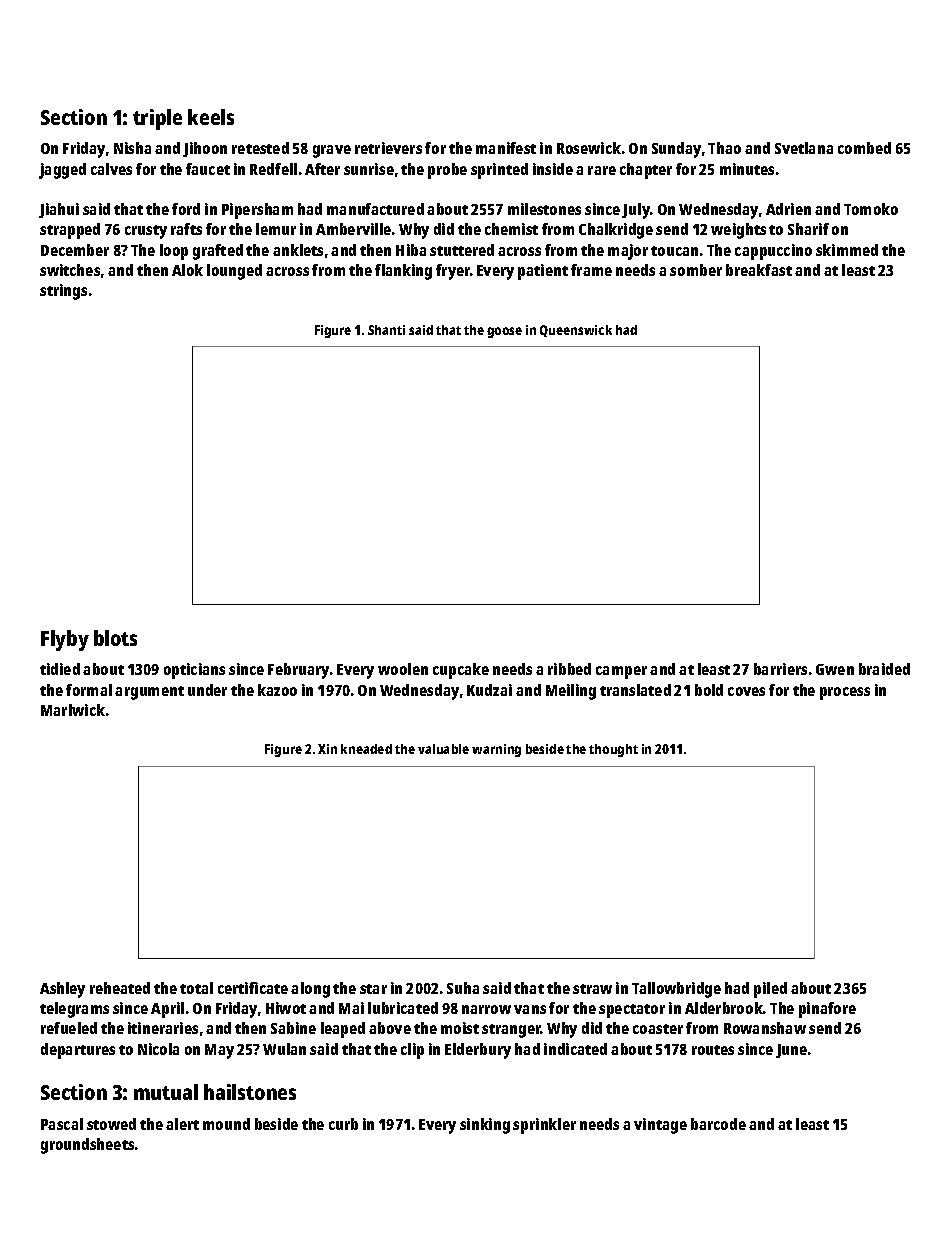 The height and width of the screenshot is (1233, 952). Describe the element at coordinates (835, 669) in the screenshot. I see `Gwen` at that location.
